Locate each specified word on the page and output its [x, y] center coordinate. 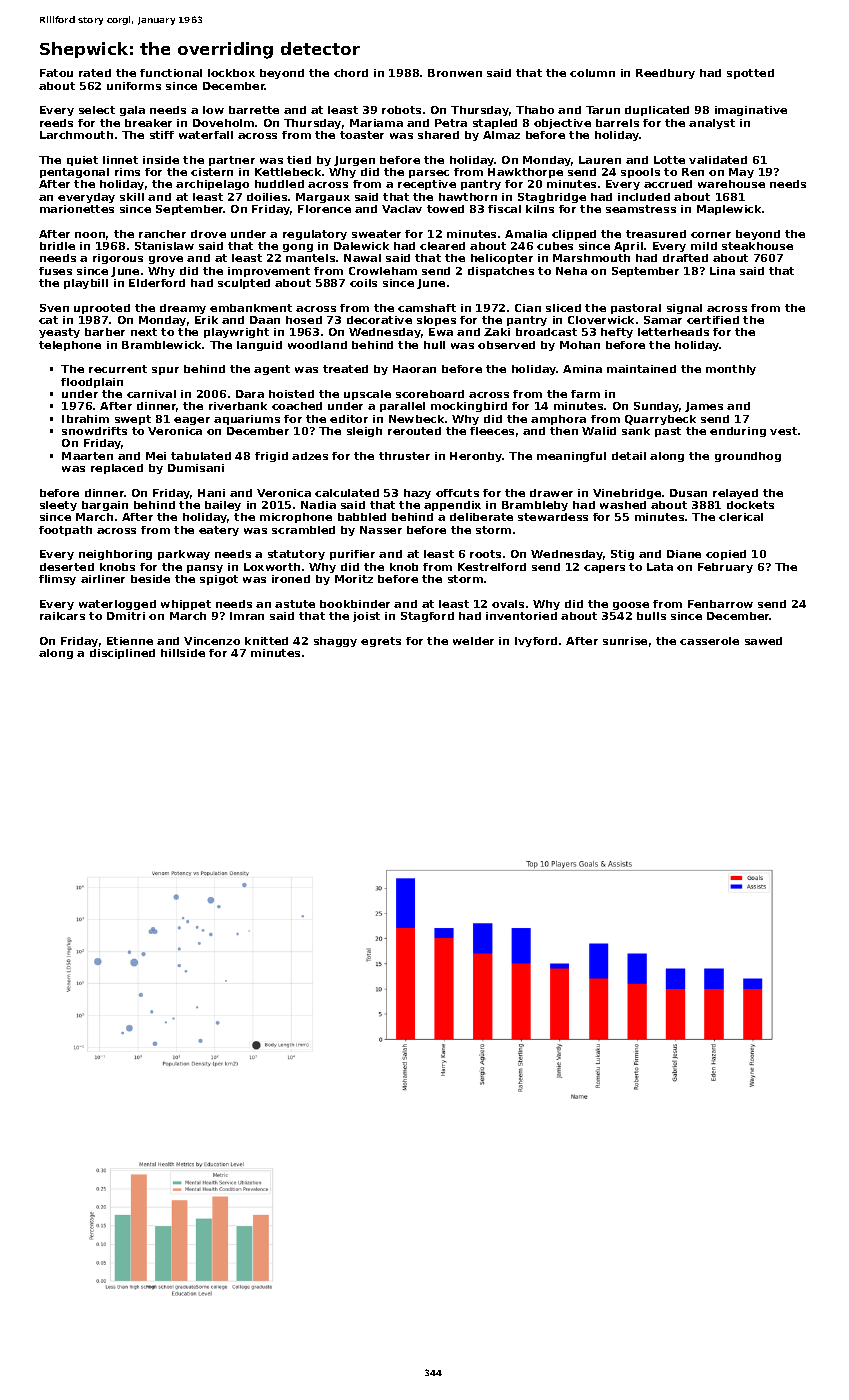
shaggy [335, 642]
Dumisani [196, 468]
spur [165, 371]
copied [726, 555]
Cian [528, 308]
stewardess [553, 517]
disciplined [122, 654]
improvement [269, 272]
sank [636, 431]
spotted [750, 74]
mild [704, 246]
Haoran [414, 369]
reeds [56, 123]
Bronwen [455, 73]
